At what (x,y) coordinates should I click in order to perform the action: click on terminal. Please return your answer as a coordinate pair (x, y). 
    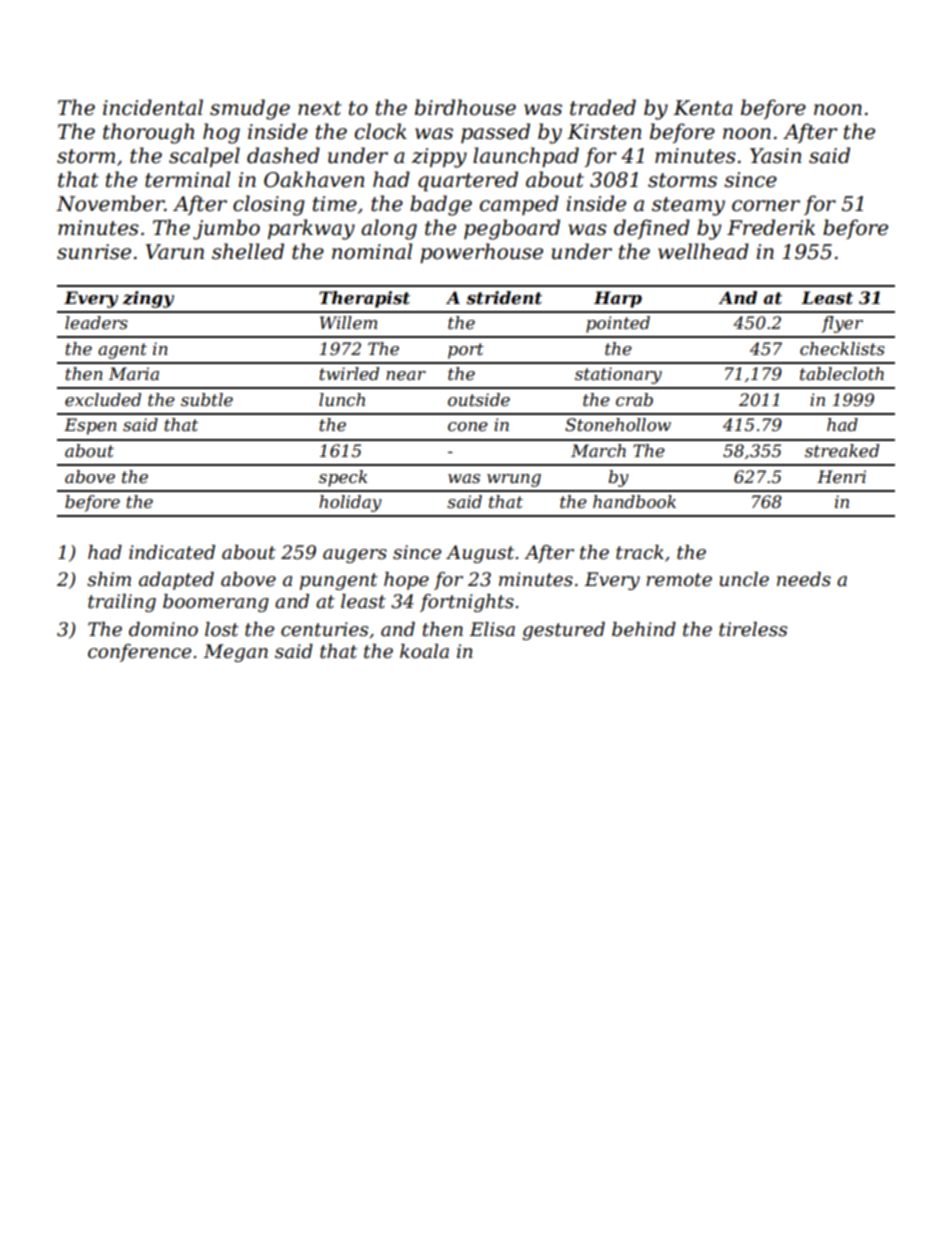
    Looking at the image, I should click on (187, 179).
